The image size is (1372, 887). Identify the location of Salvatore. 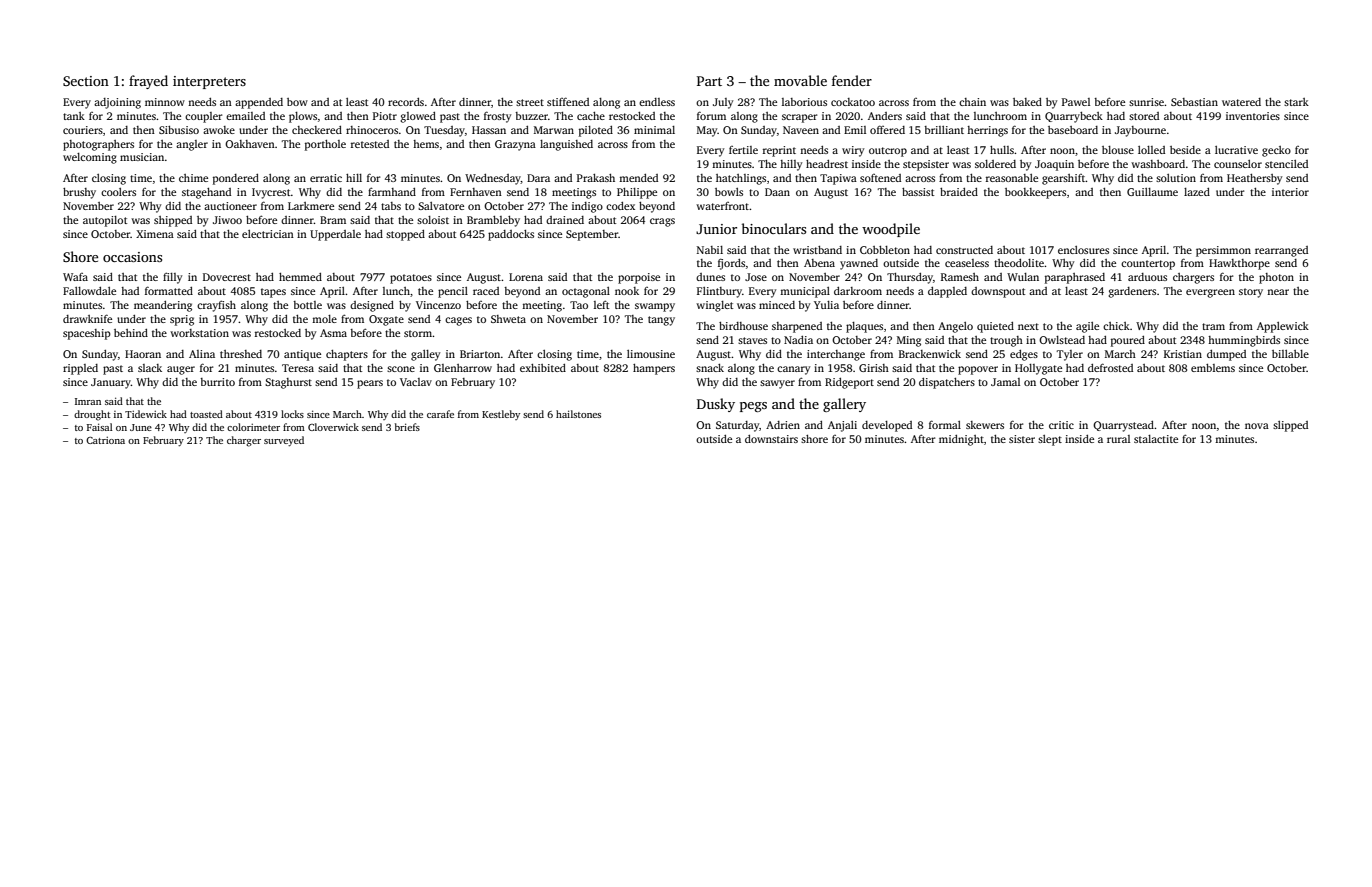
(441, 206).
